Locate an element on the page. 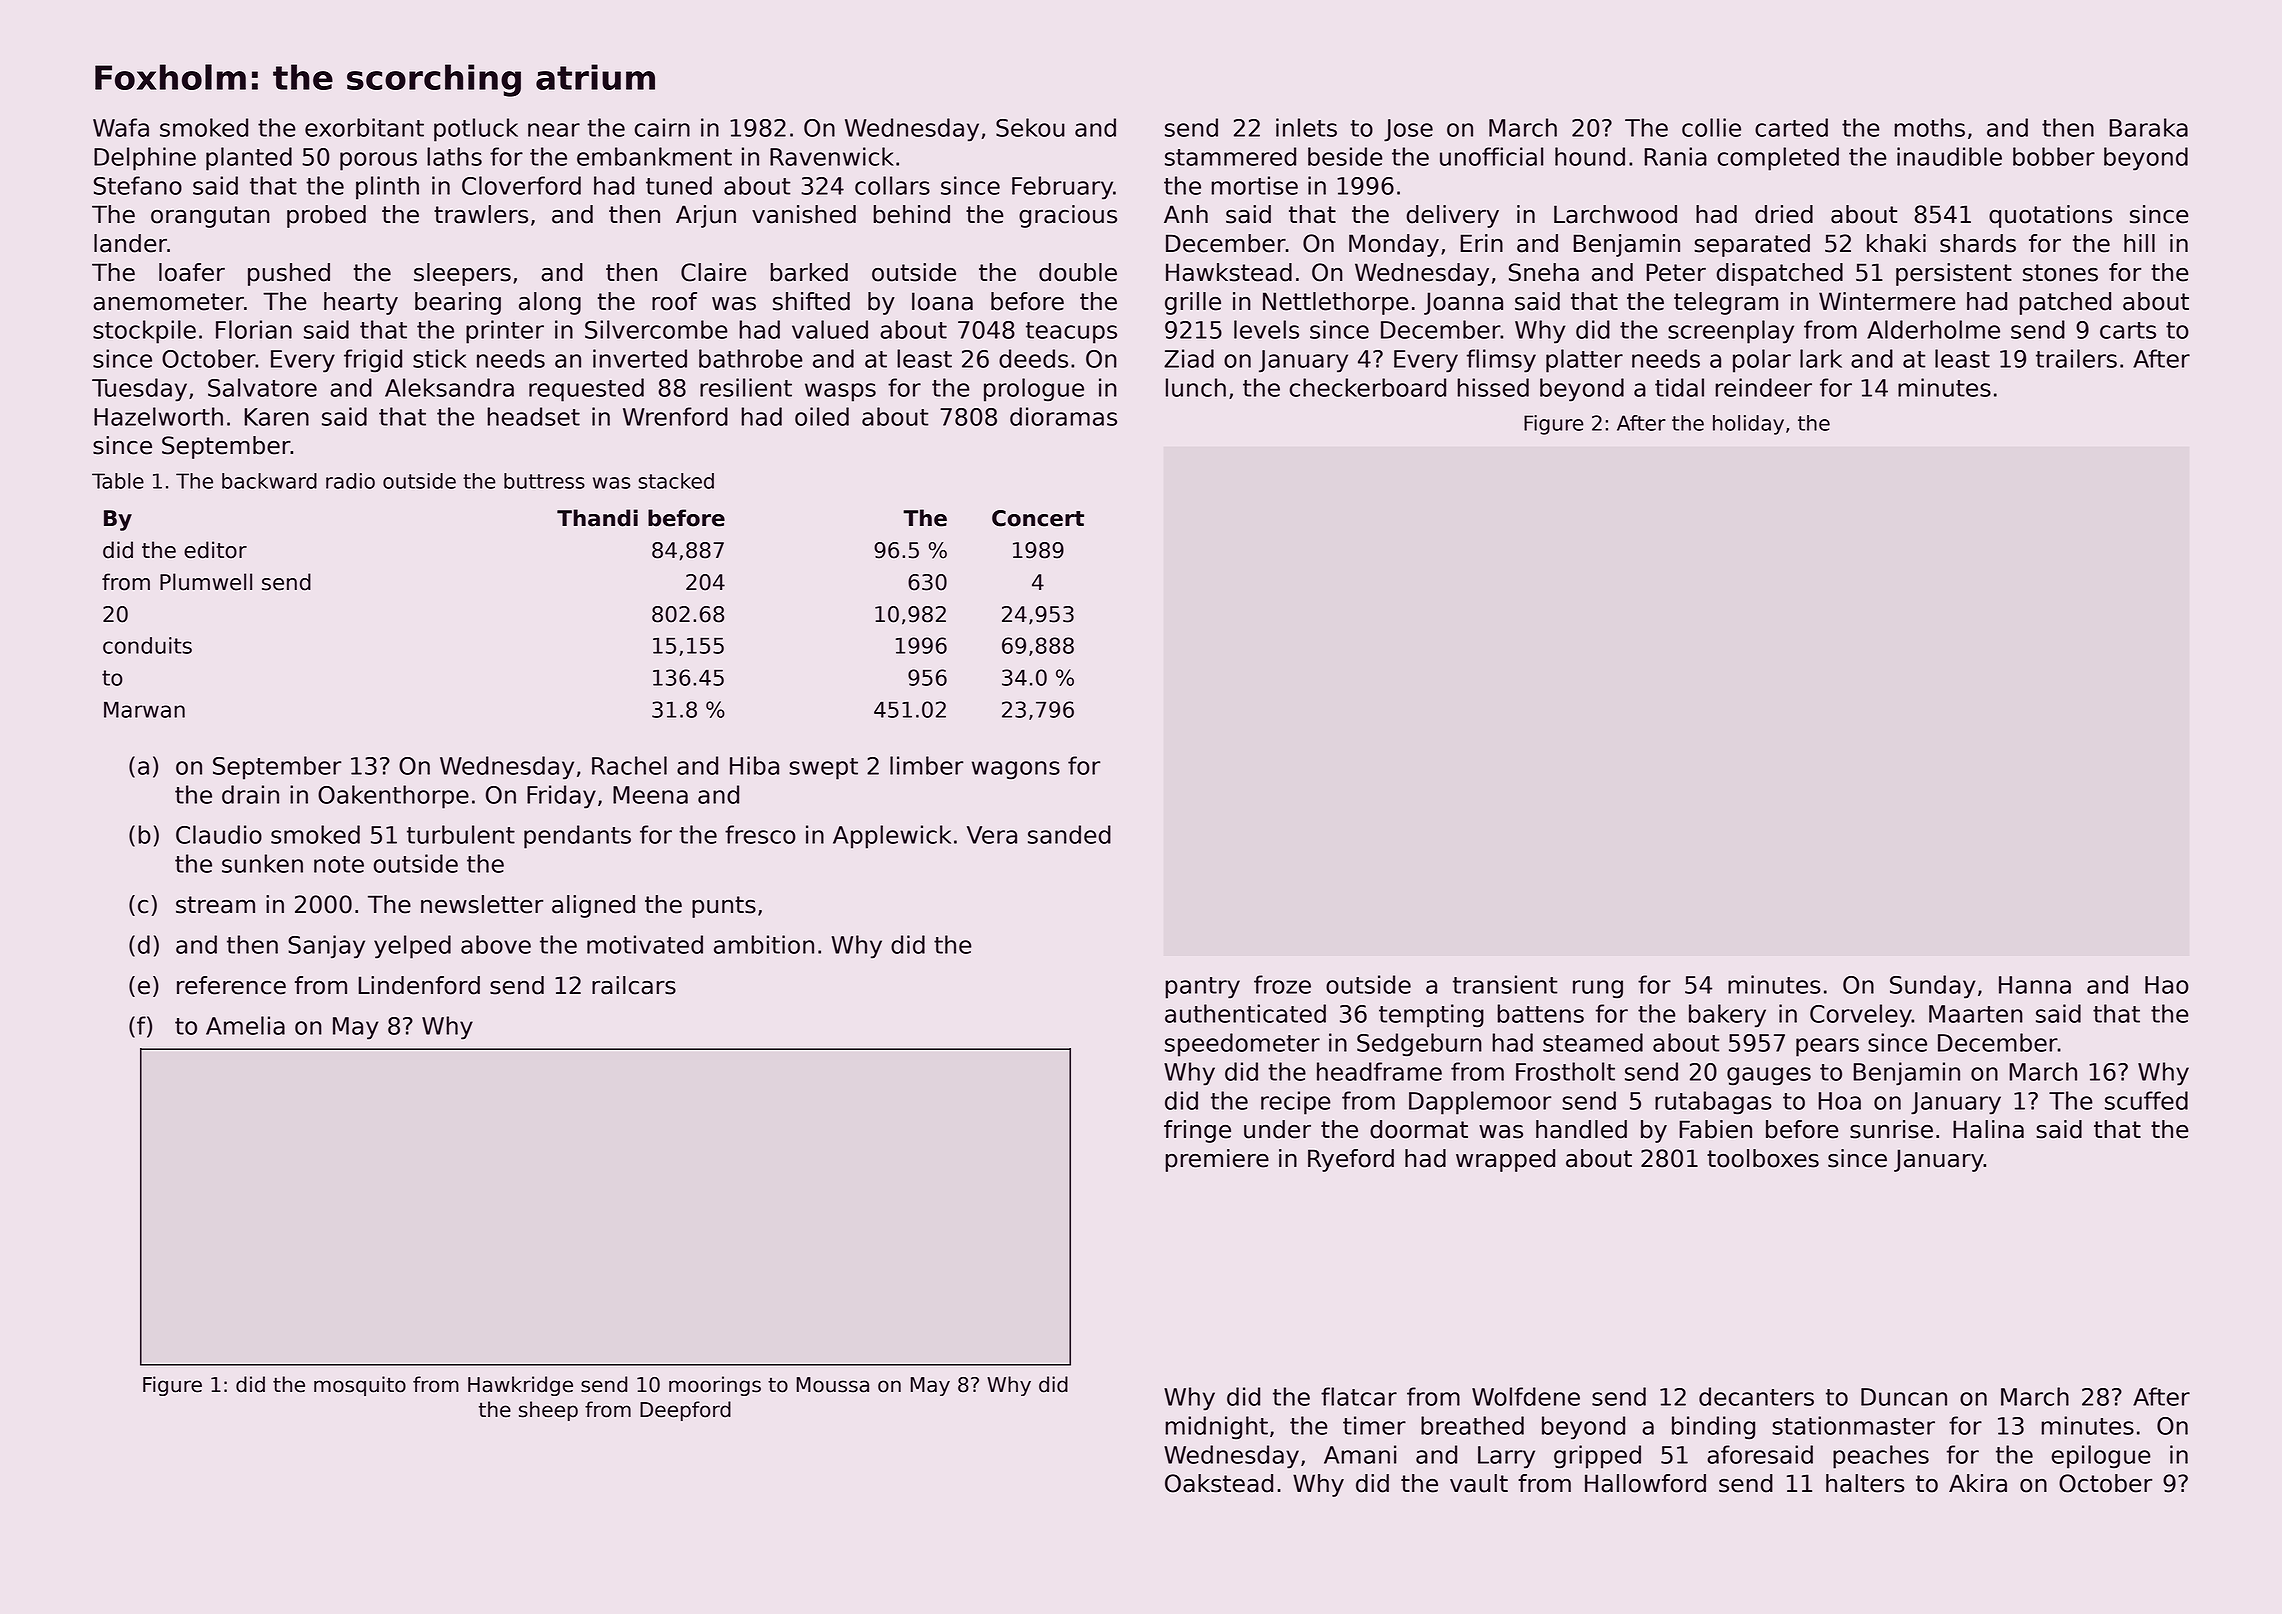 This document has width=2282, height=1614. Sekou is located at coordinates (1030, 127).
